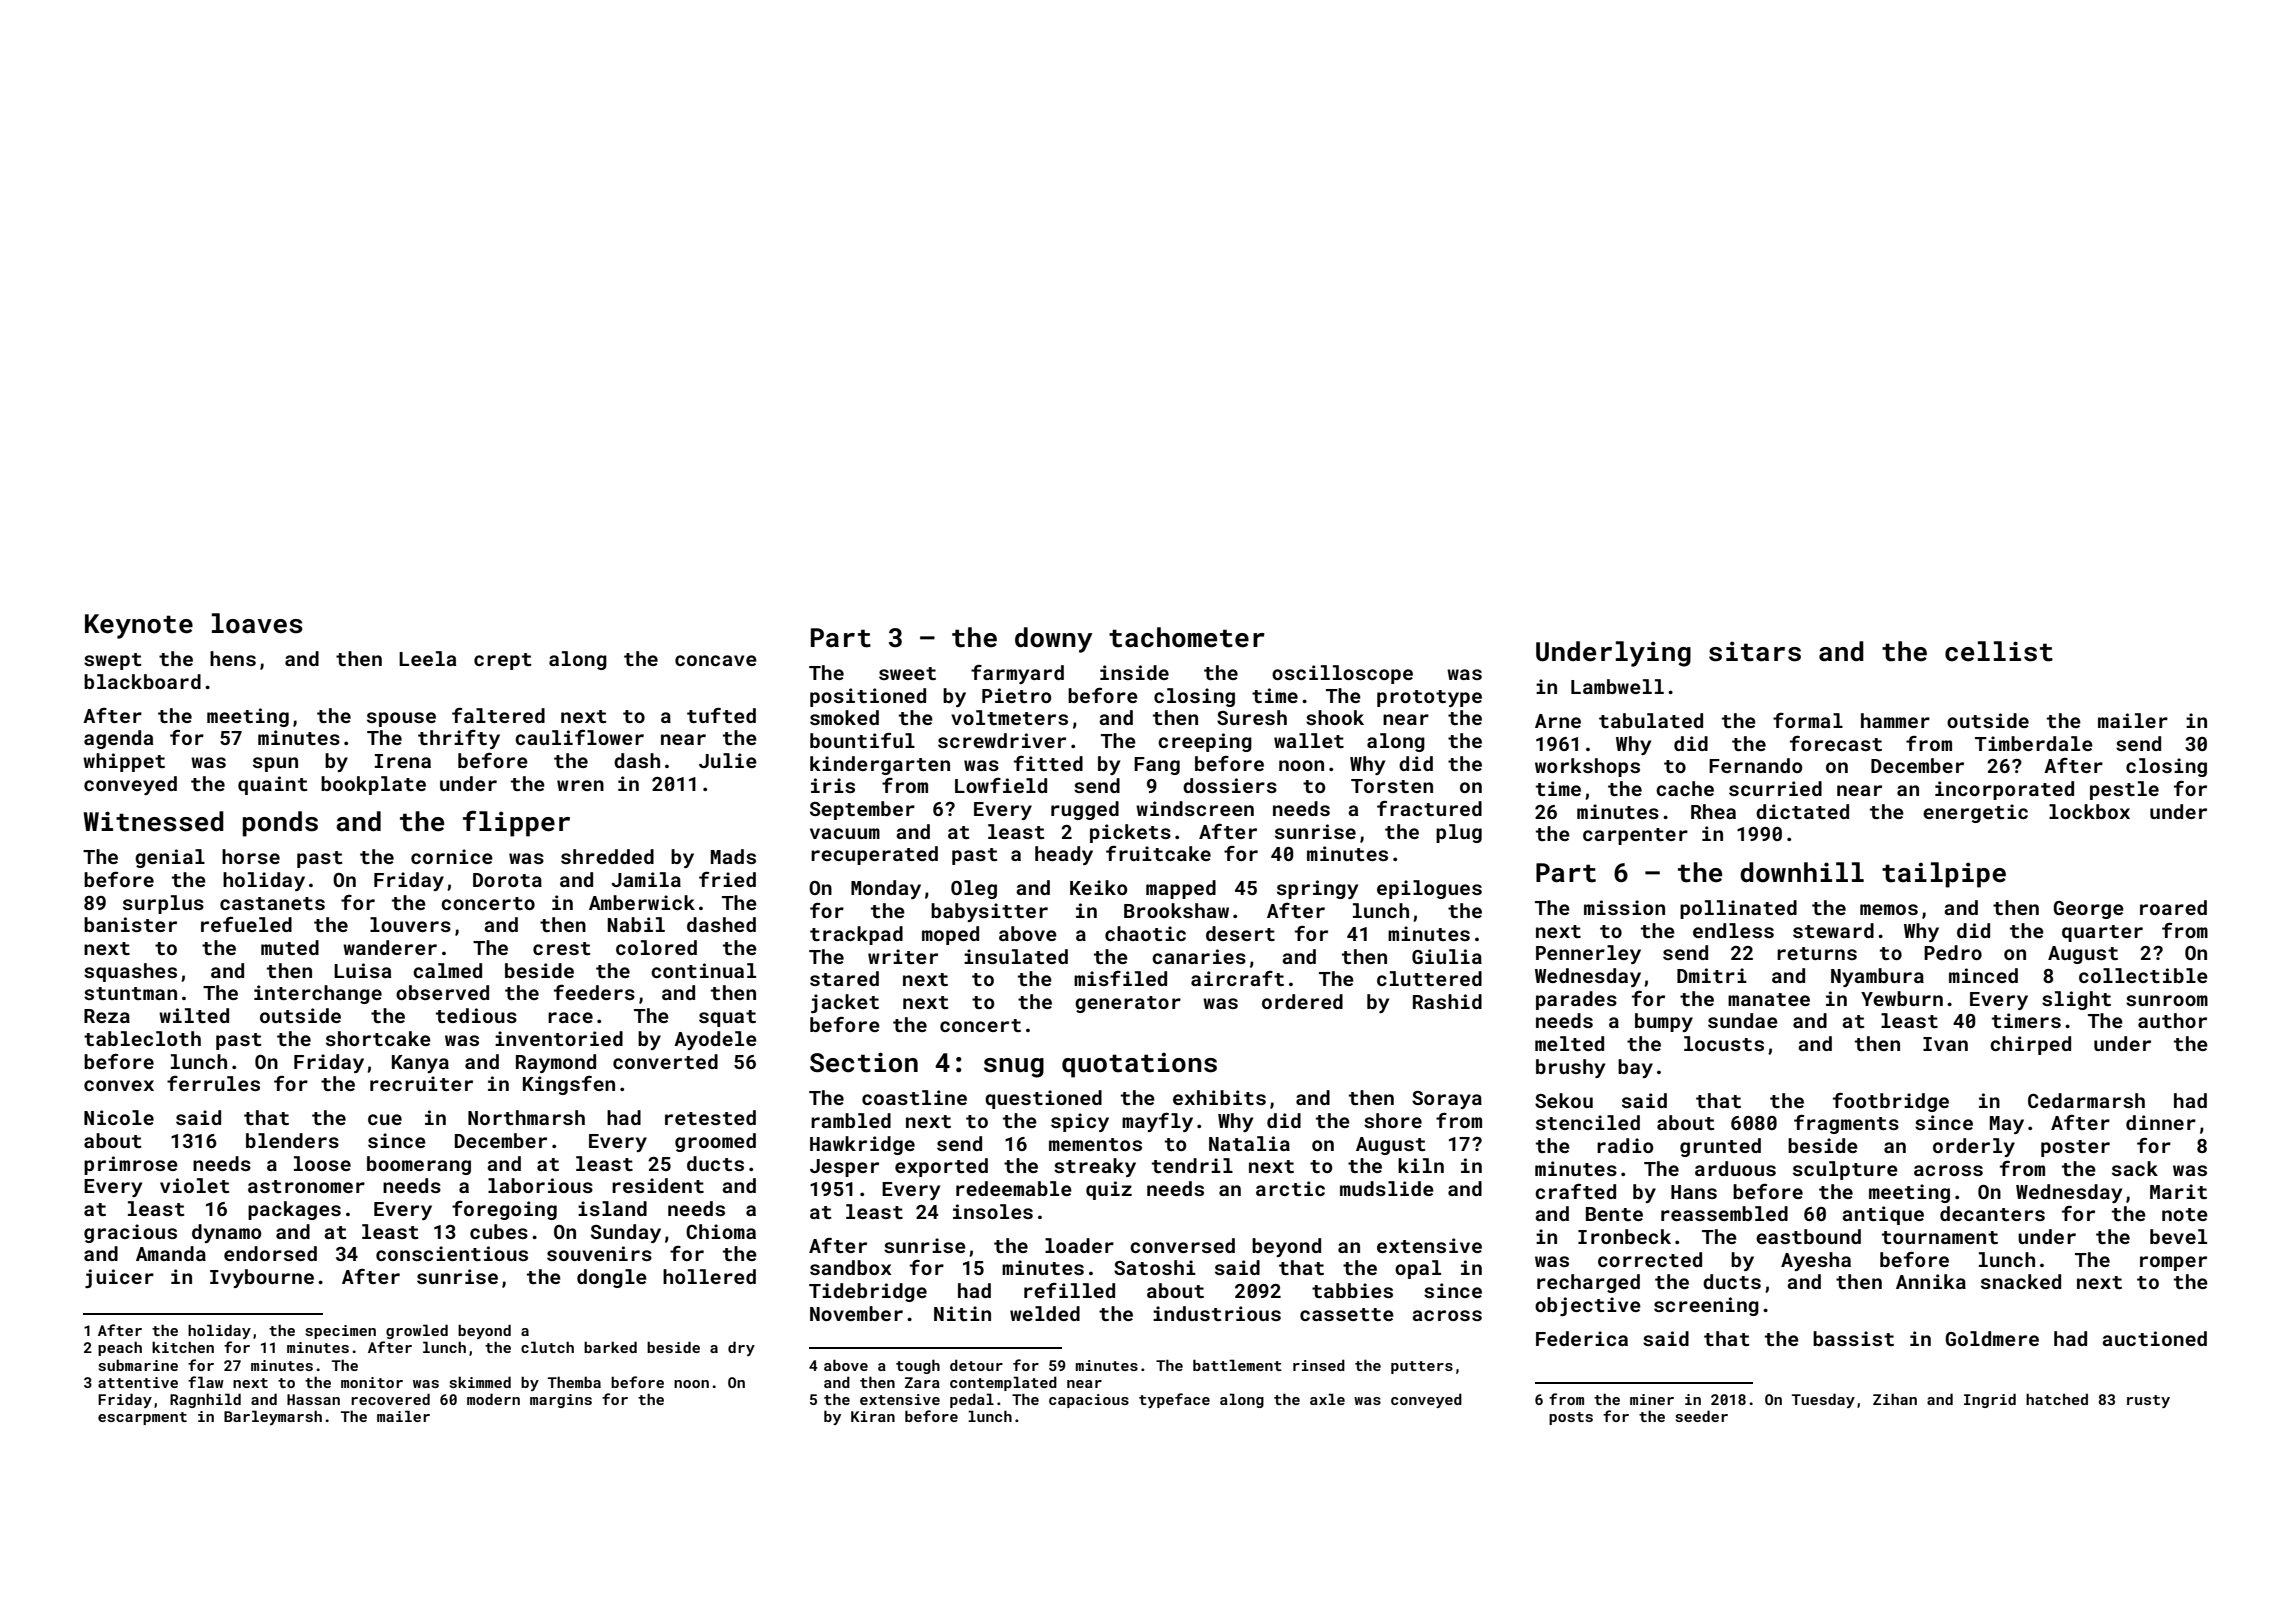 The height and width of the screenshot is (1620, 2292). I want to click on tabbies, so click(1352, 1290).
